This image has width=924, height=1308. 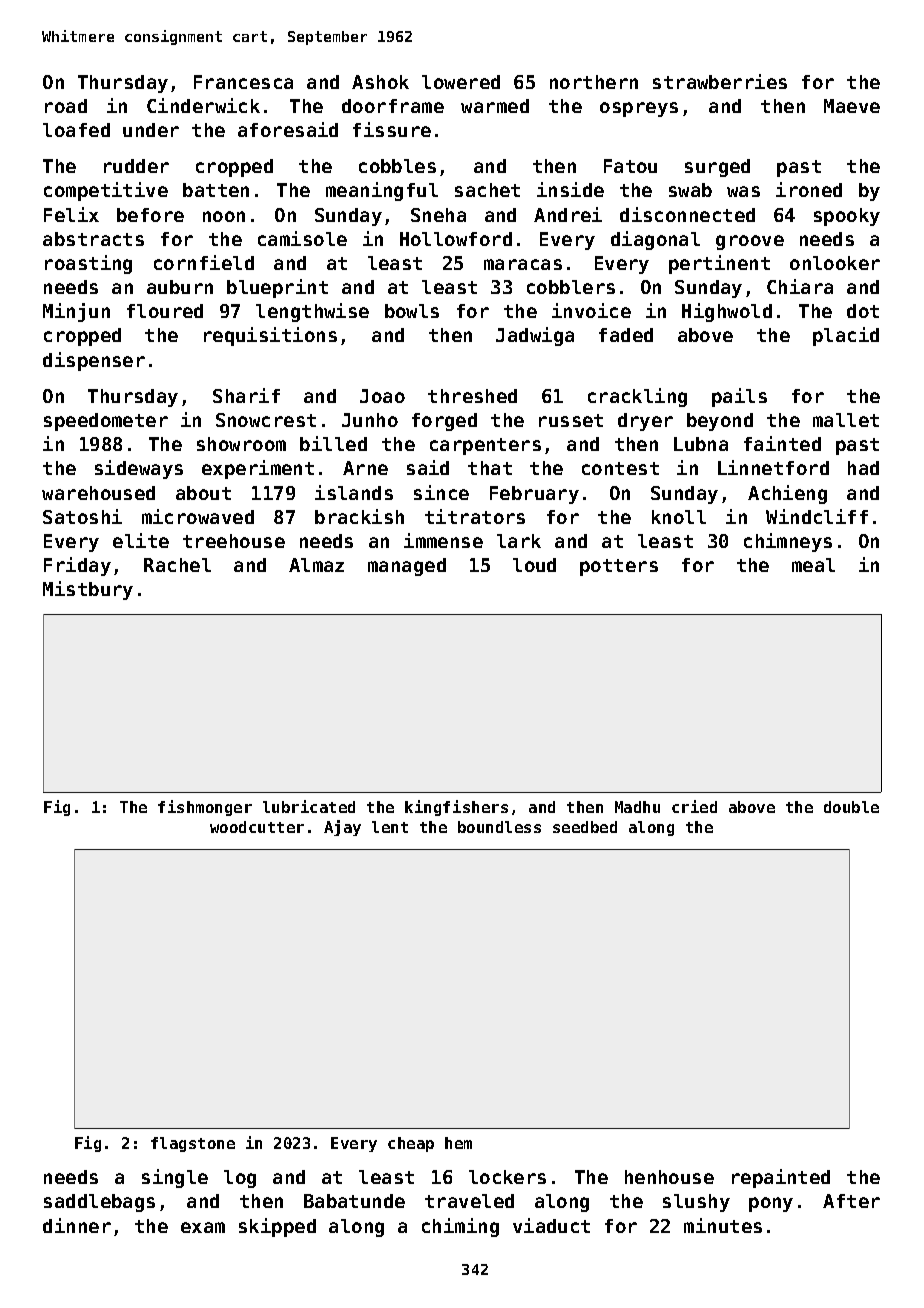 What do you see at coordinates (390, 827) in the image?
I see `lent` at bounding box center [390, 827].
